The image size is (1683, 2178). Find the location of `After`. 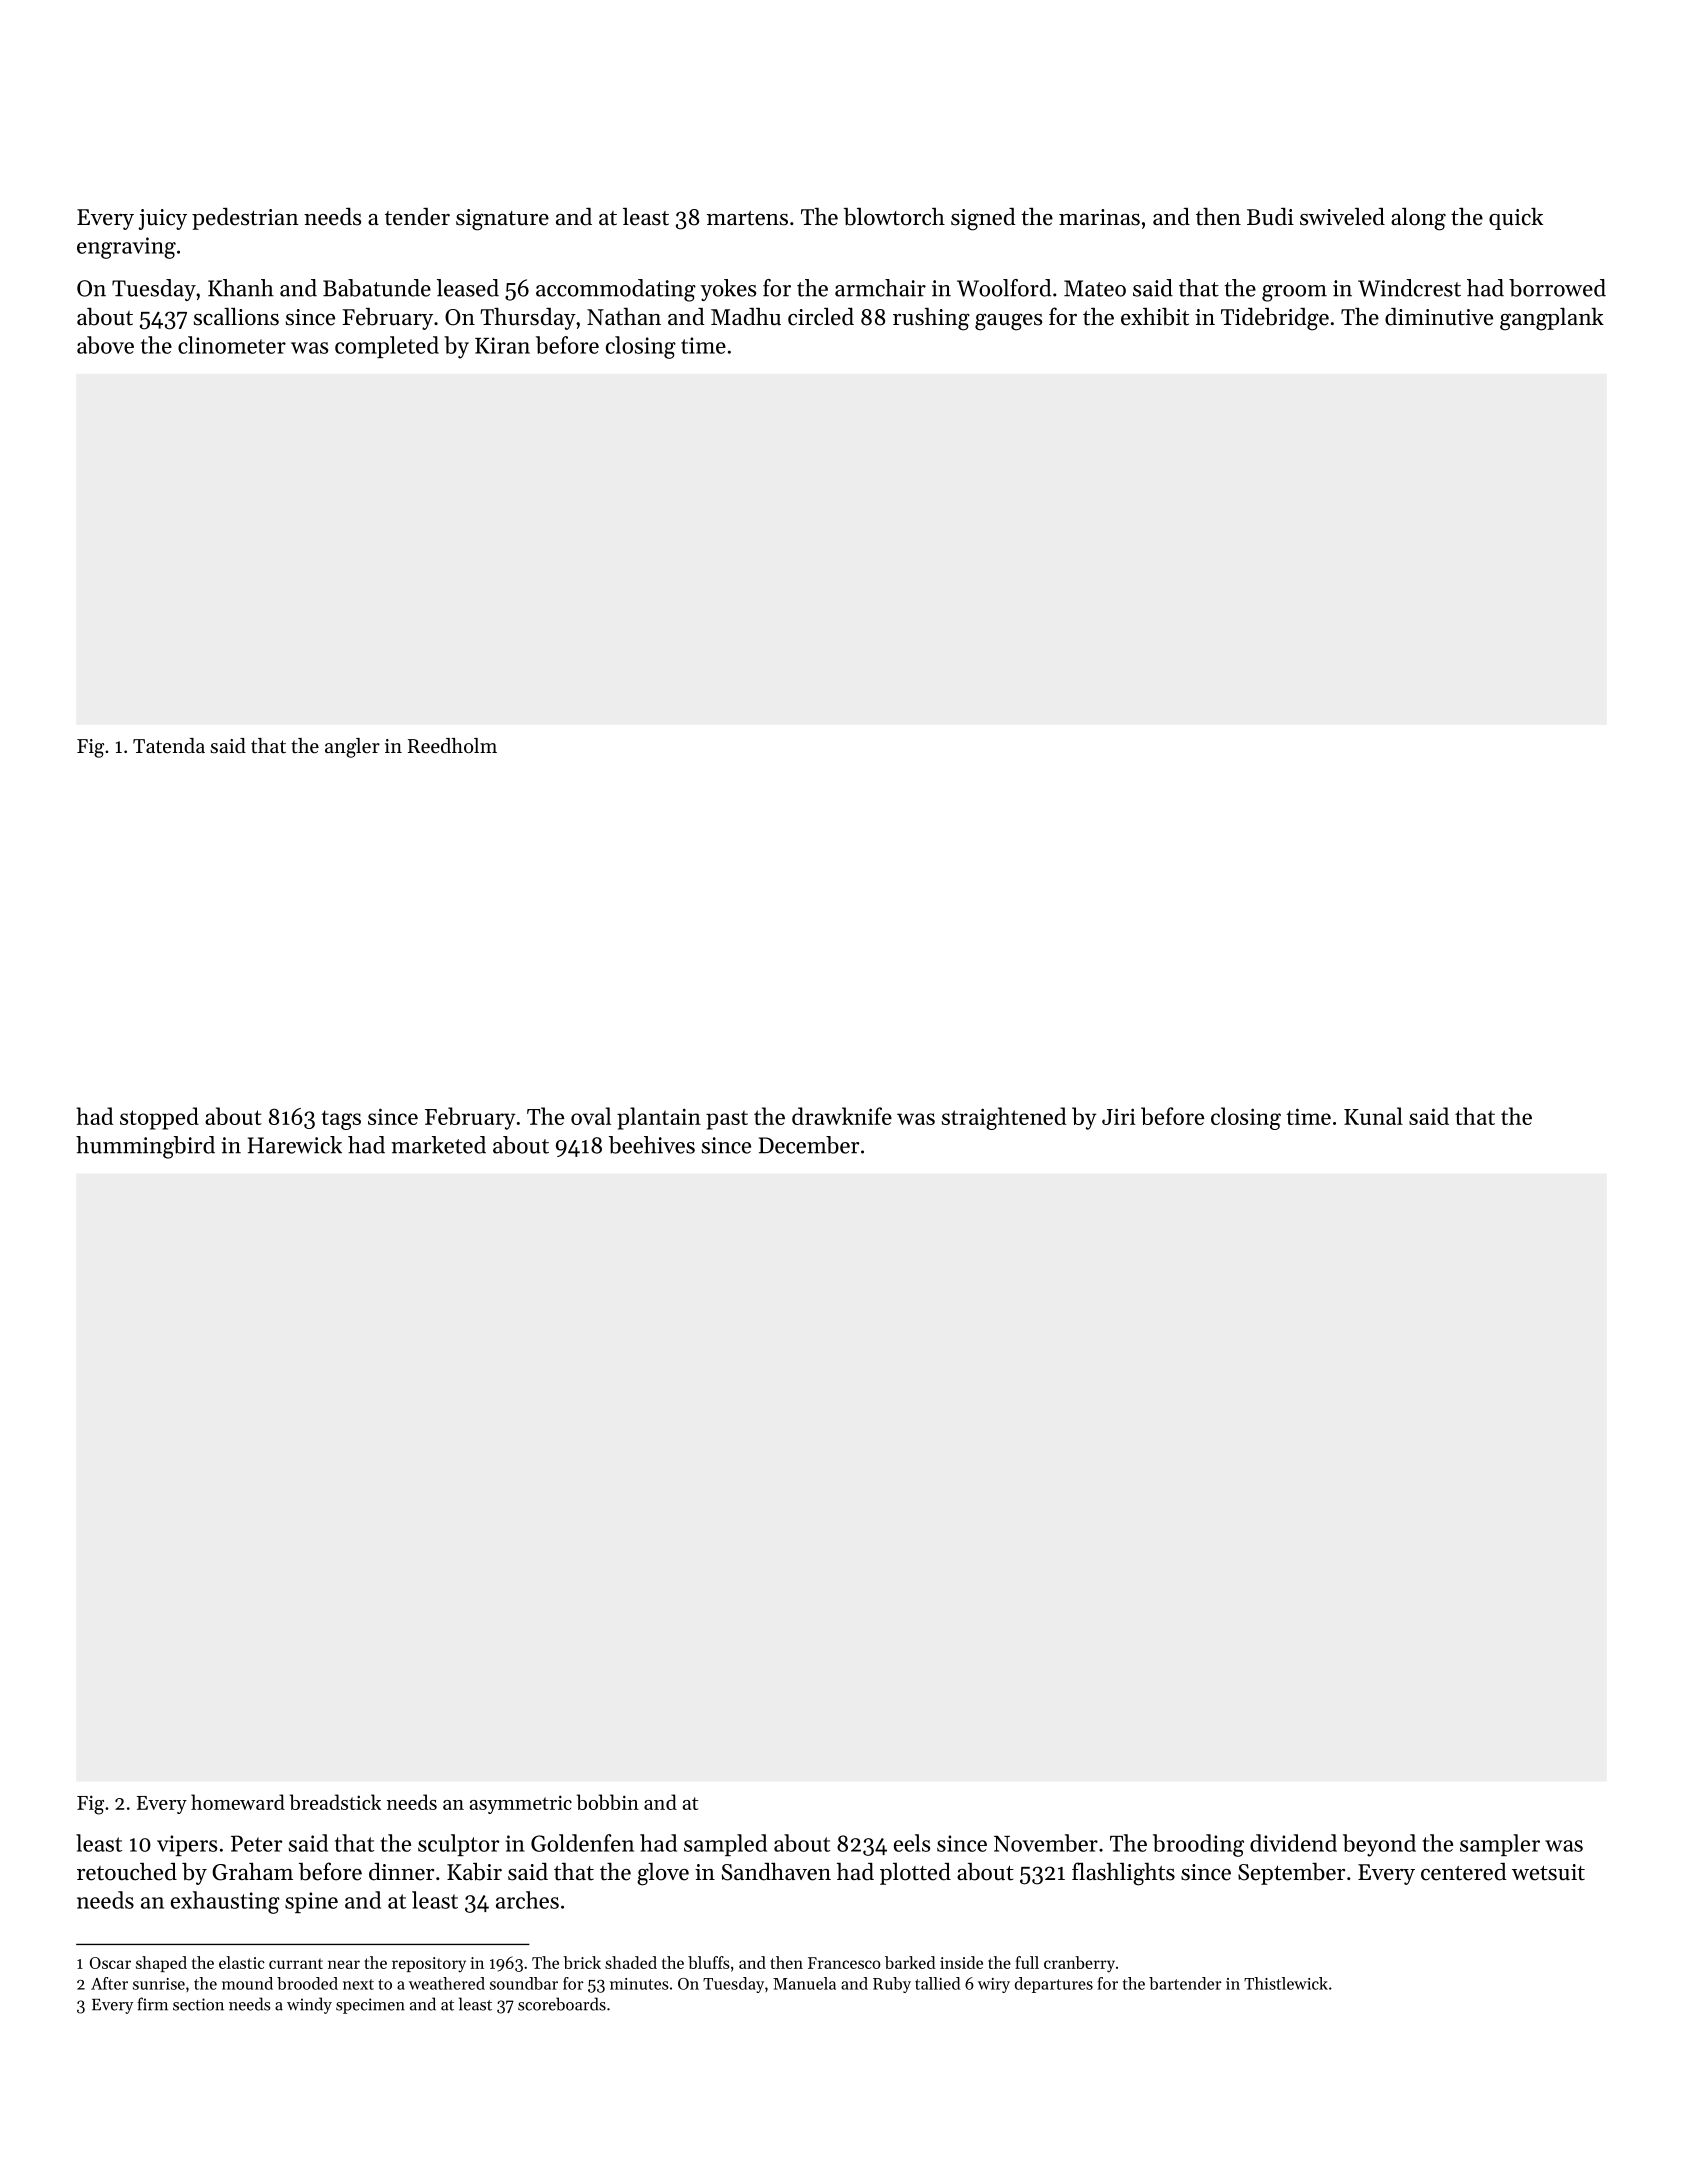

After is located at coordinates (109, 1983).
